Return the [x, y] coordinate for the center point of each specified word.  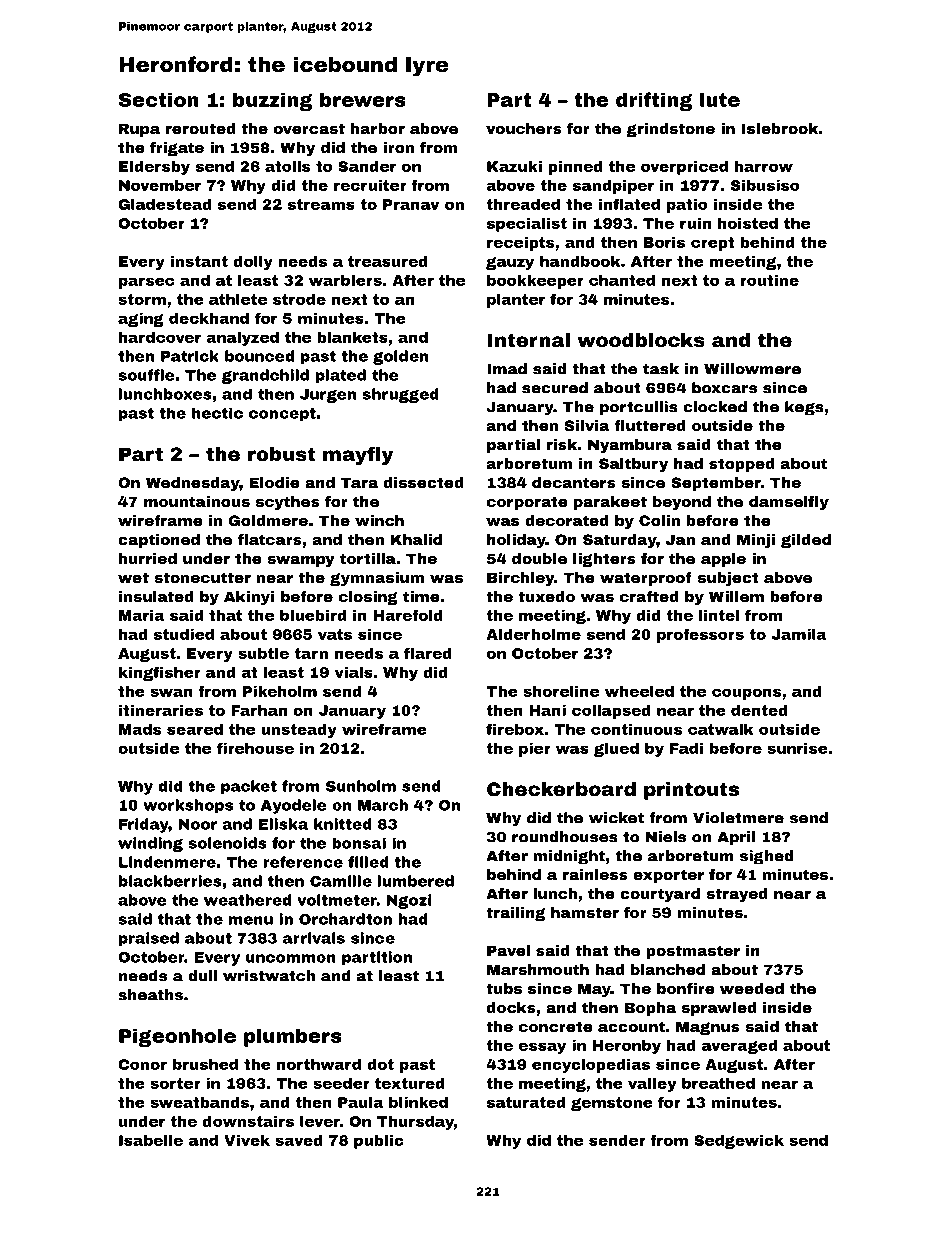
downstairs [248, 1121]
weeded [752, 988]
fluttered [650, 425]
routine [769, 280]
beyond [682, 503]
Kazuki [514, 166]
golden [400, 357]
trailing [515, 914]
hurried [148, 558]
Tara [359, 482]
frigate [177, 149]
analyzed [242, 339]
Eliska [283, 824]
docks [511, 1007]
